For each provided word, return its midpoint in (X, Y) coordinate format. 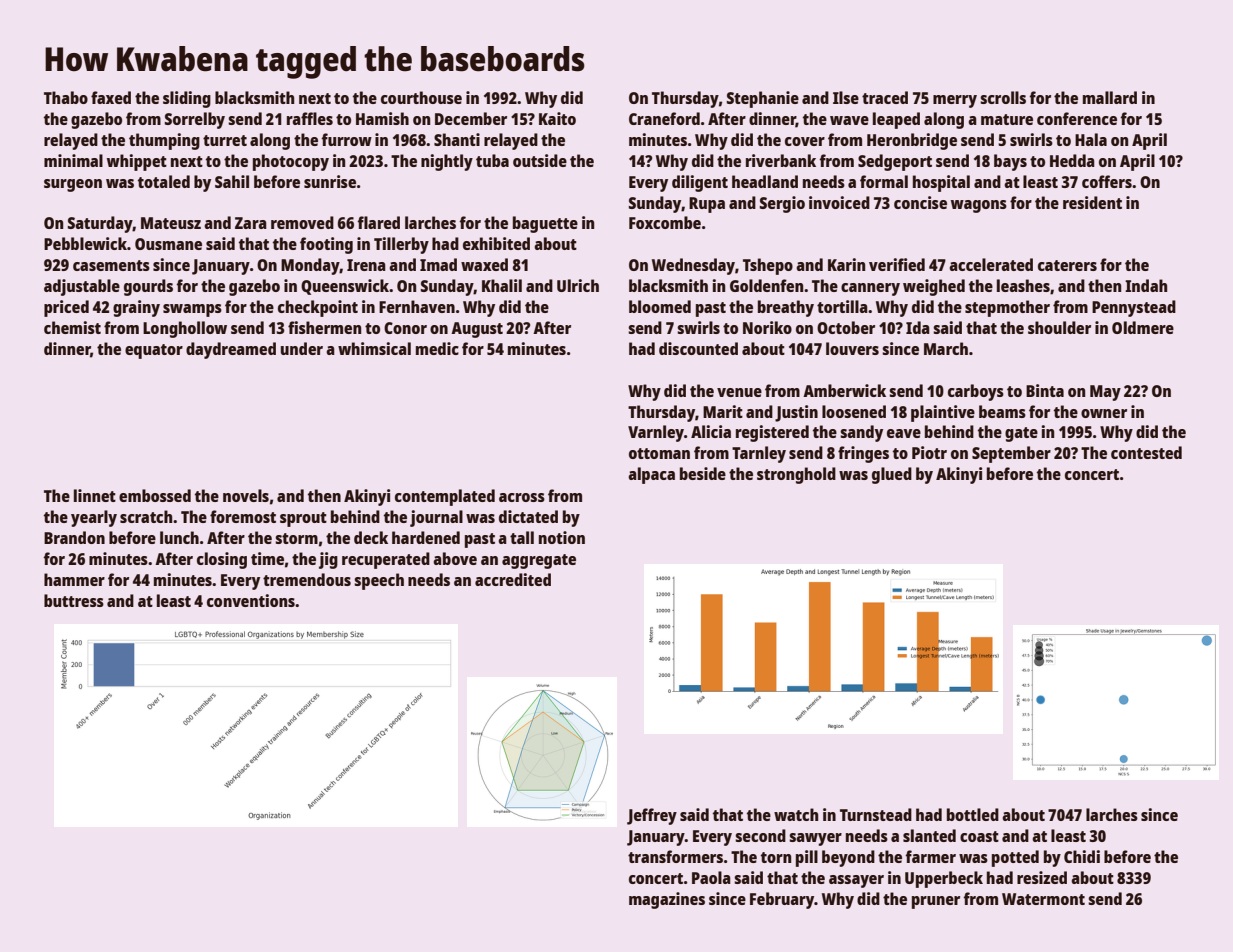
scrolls (1003, 97)
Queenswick (345, 287)
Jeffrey (652, 816)
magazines (667, 900)
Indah (1146, 285)
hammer (74, 579)
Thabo (66, 97)
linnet (95, 495)
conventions (251, 600)
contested (1146, 452)
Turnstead (876, 814)
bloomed (660, 306)
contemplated (445, 497)
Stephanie (763, 99)
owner (1104, 413)
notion (562, 537)
